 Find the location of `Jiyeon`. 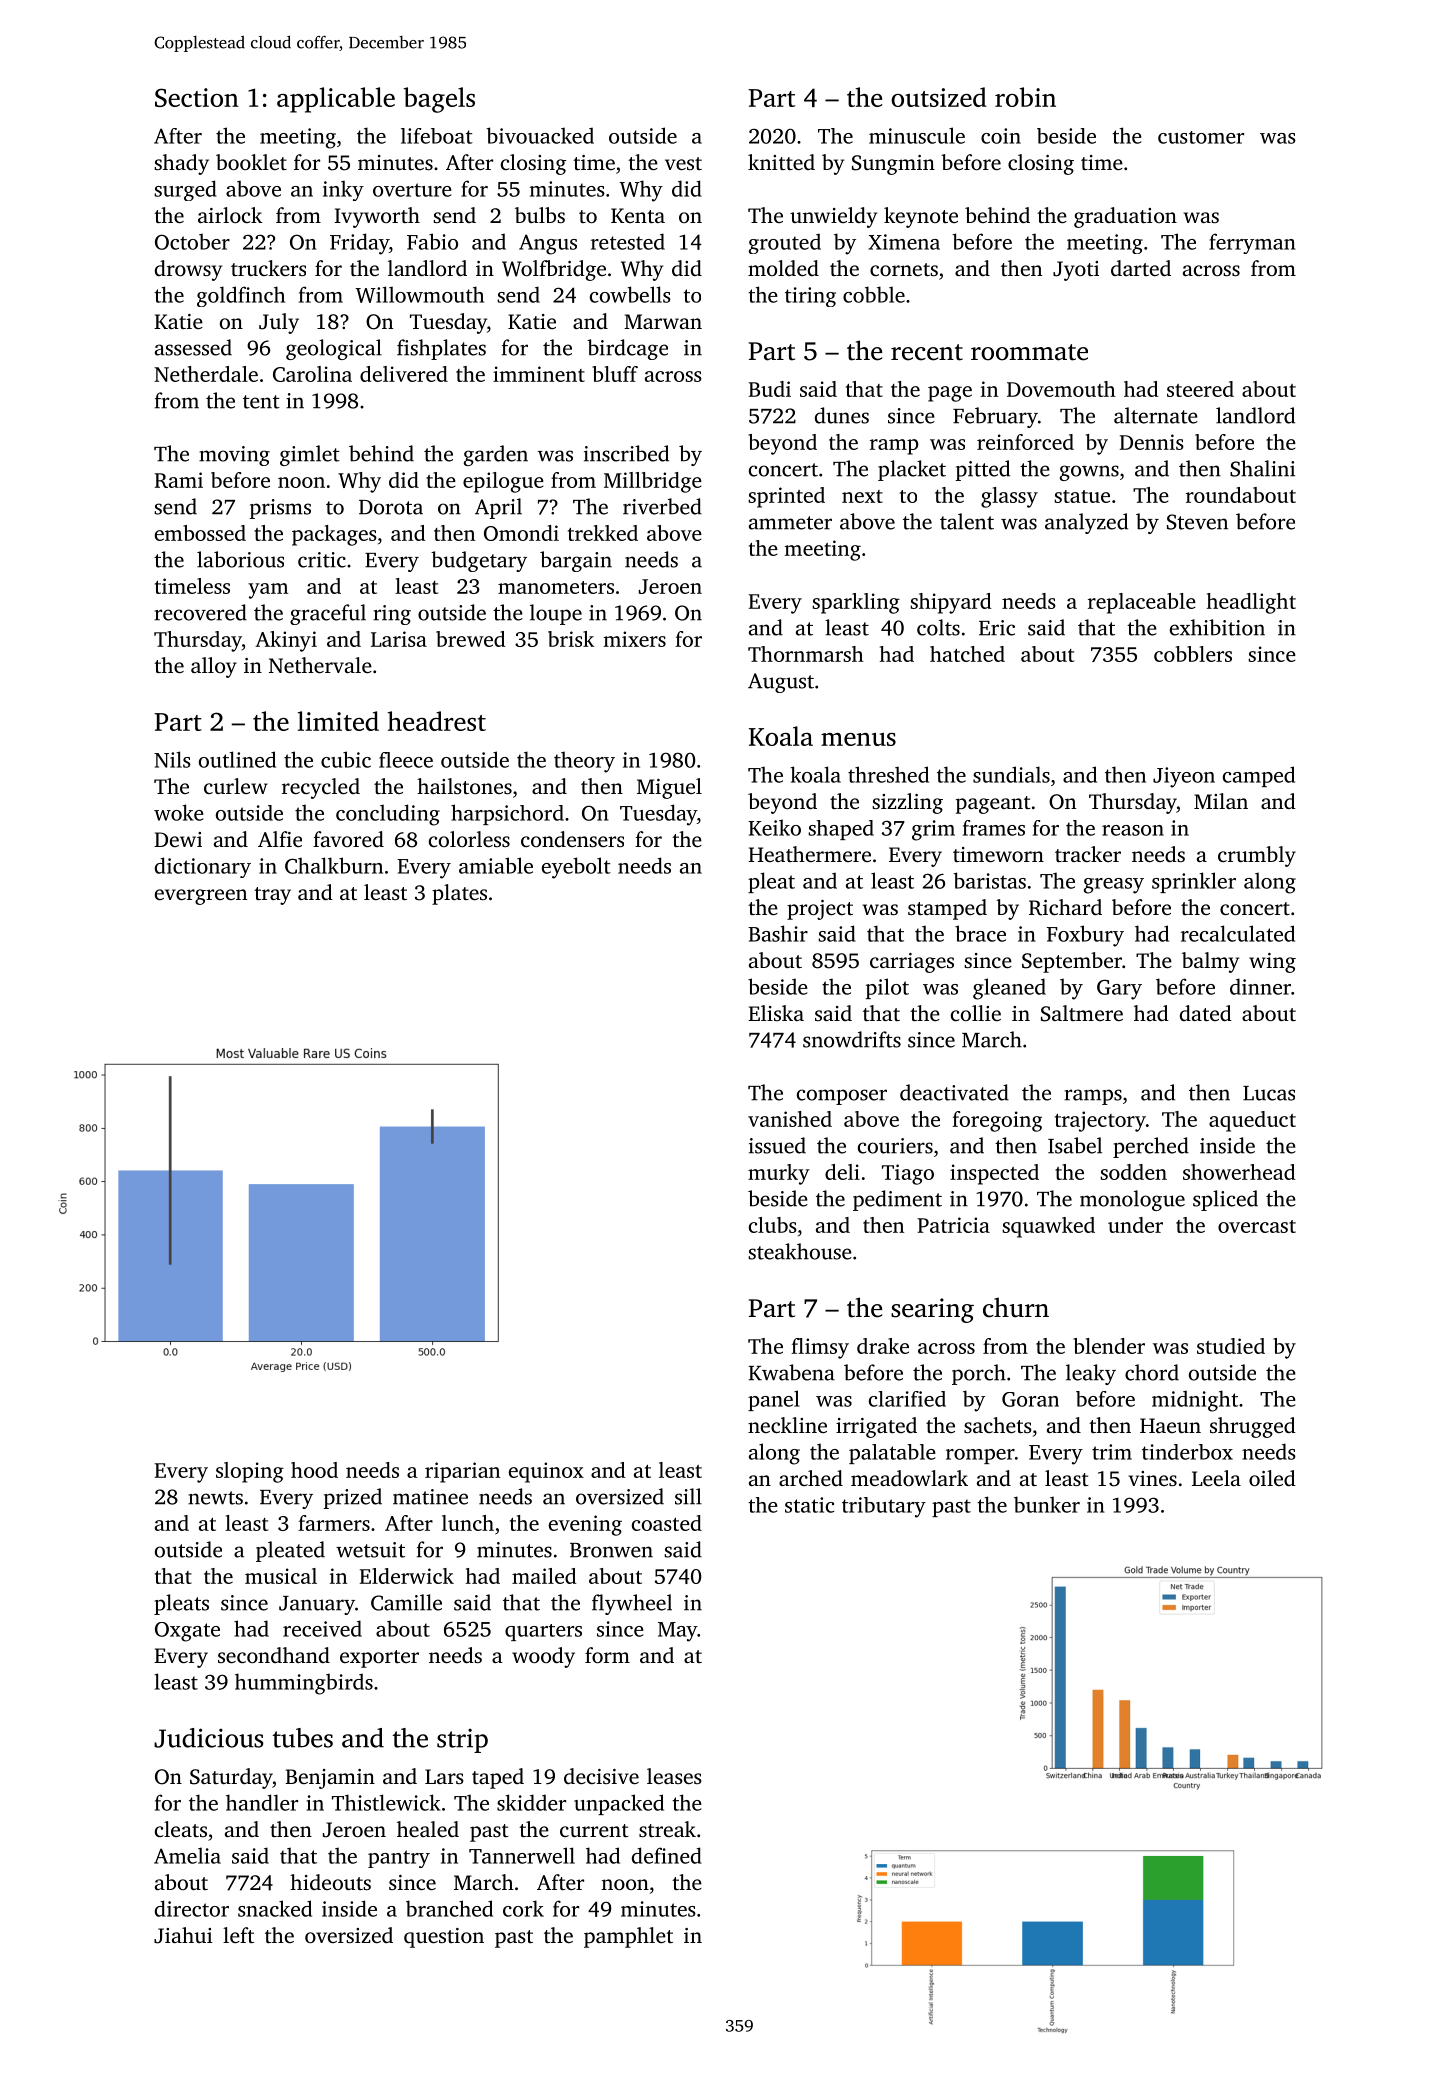

Jiyeon is located at coordinates (1184, 777).
